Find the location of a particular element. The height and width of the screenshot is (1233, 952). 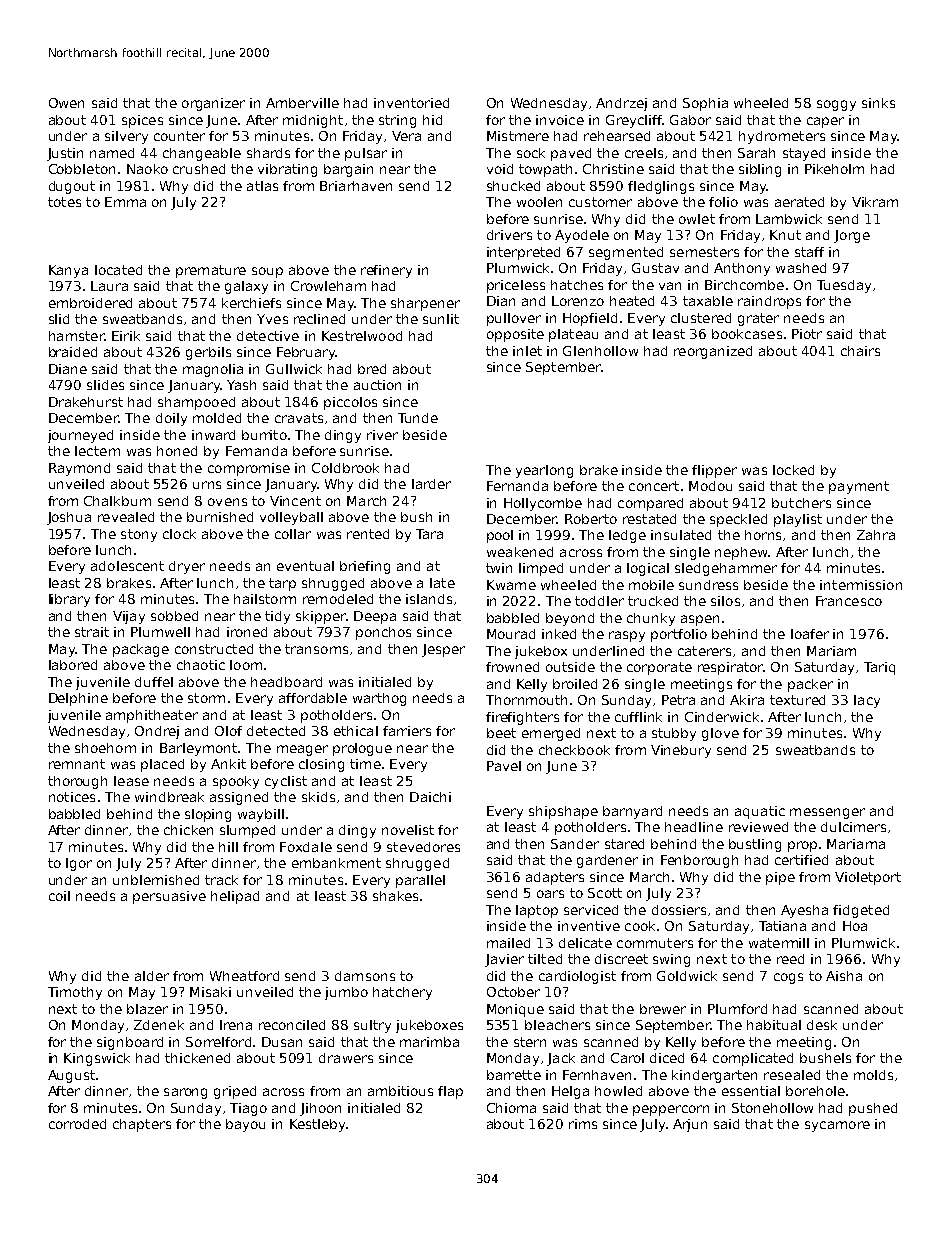

dryer is located at coordinates (187, 567).
